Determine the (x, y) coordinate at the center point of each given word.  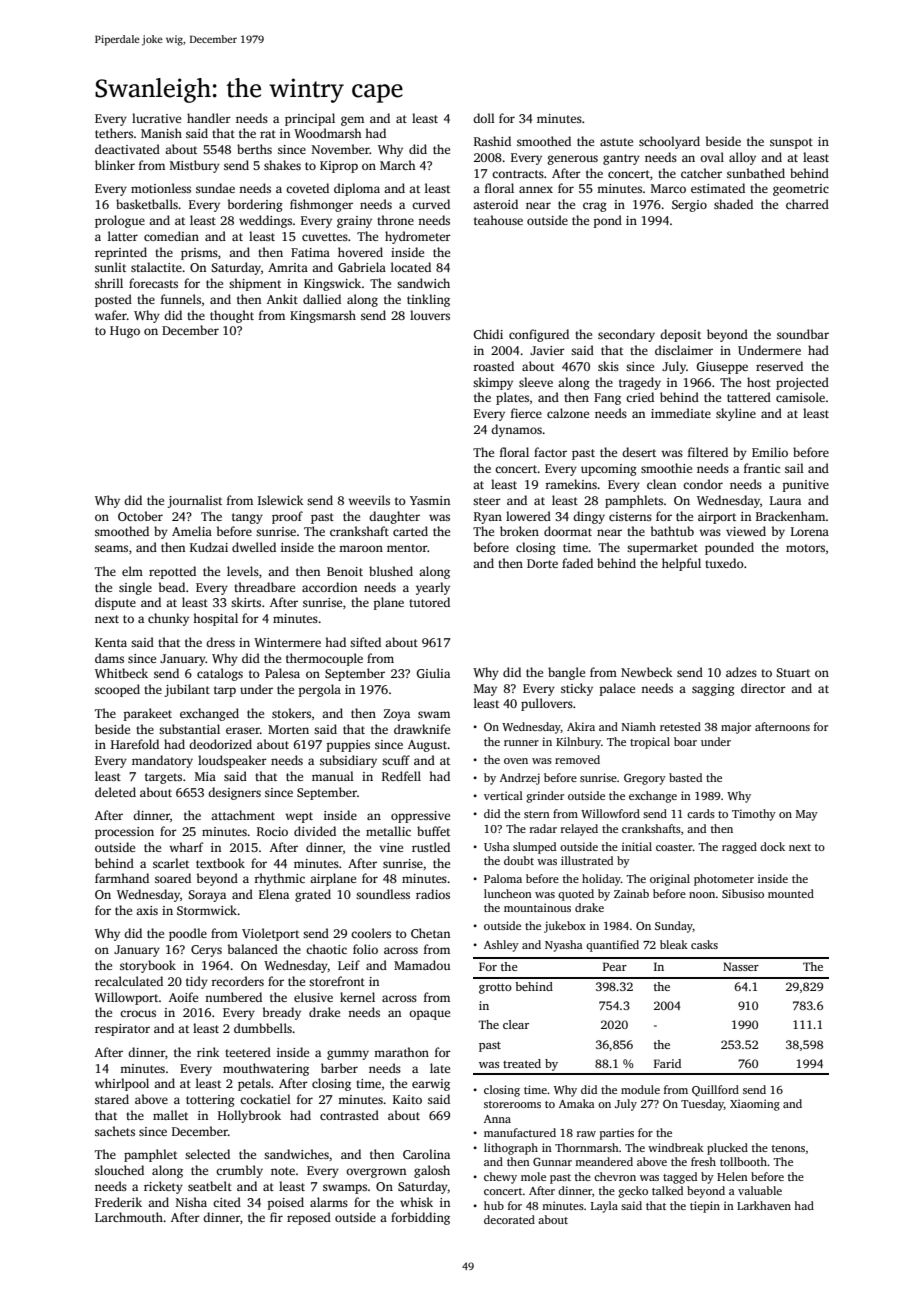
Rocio (272, 831)
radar (543, 828)
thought (232, 316)
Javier (547, 350)
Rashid (492, 141)
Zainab (631, 893)
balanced (253, 949)
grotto (495, 988)
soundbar (803, 334)
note (283, 1171)
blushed (391, 571)
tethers (114, 133)
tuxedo (724, 563)
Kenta (111, 642)
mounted (791, 893)
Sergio (689, 206)
